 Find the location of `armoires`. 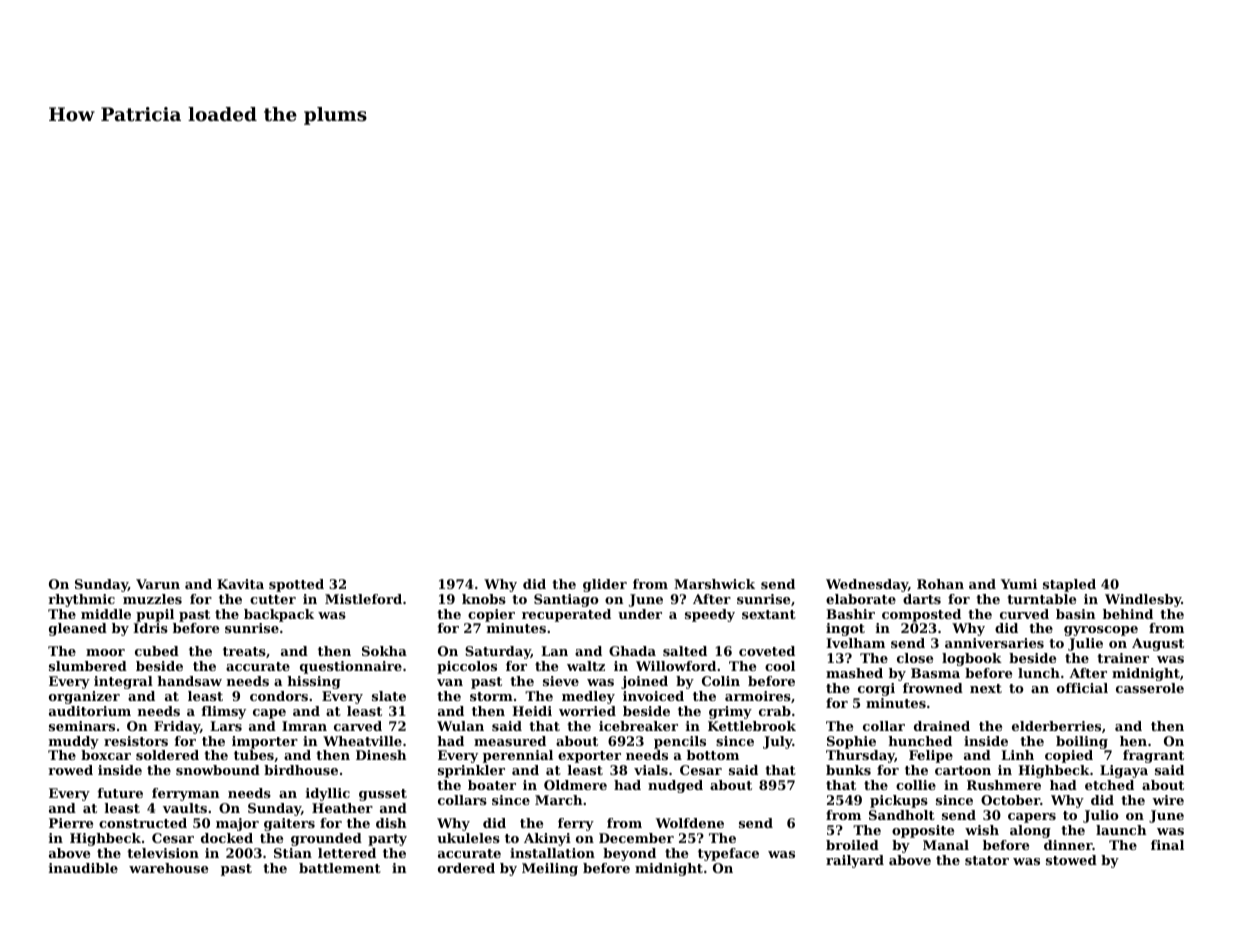

armoires is located at coordinates (758, 696).
